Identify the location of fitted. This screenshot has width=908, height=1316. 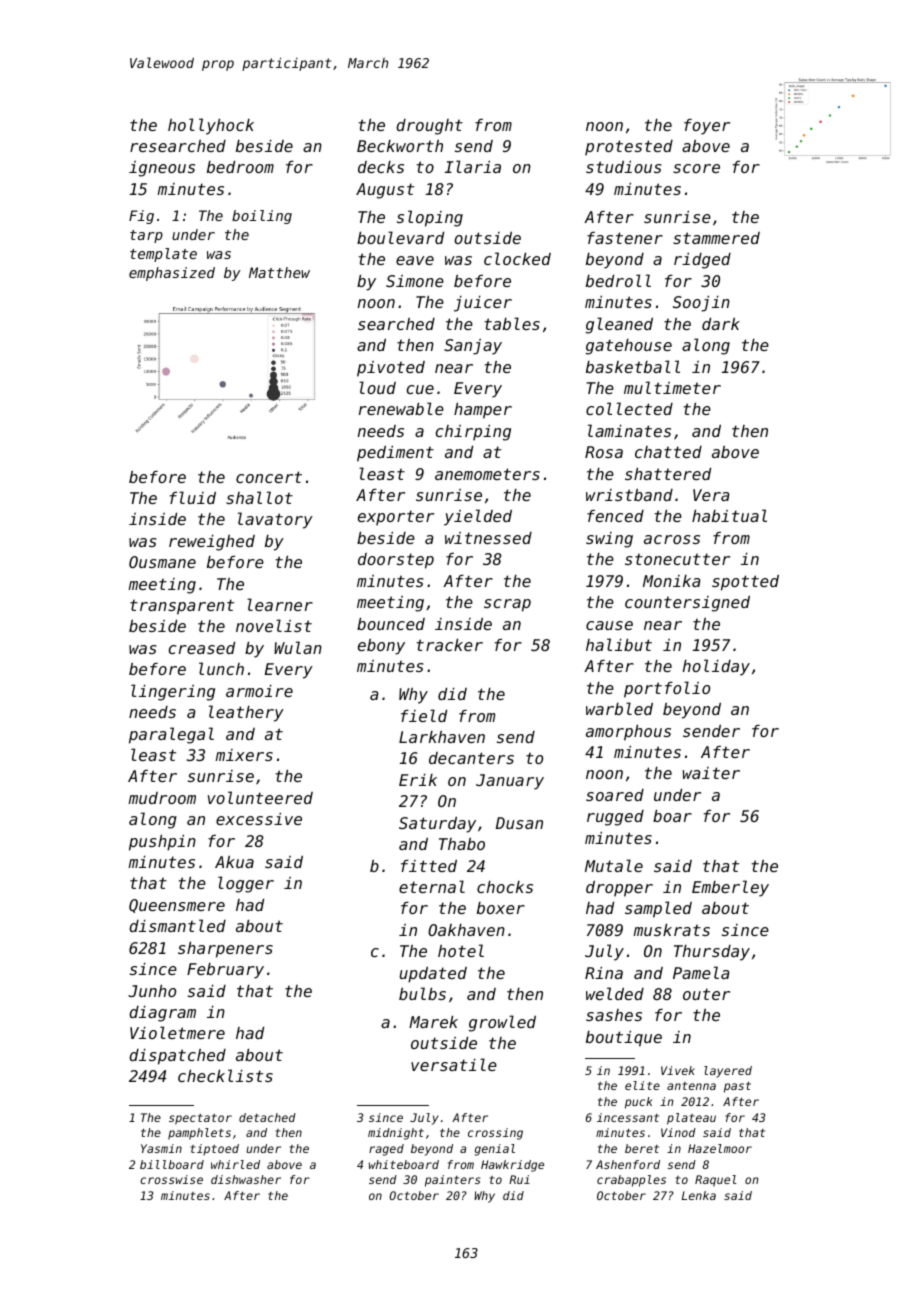
(429, 866).
